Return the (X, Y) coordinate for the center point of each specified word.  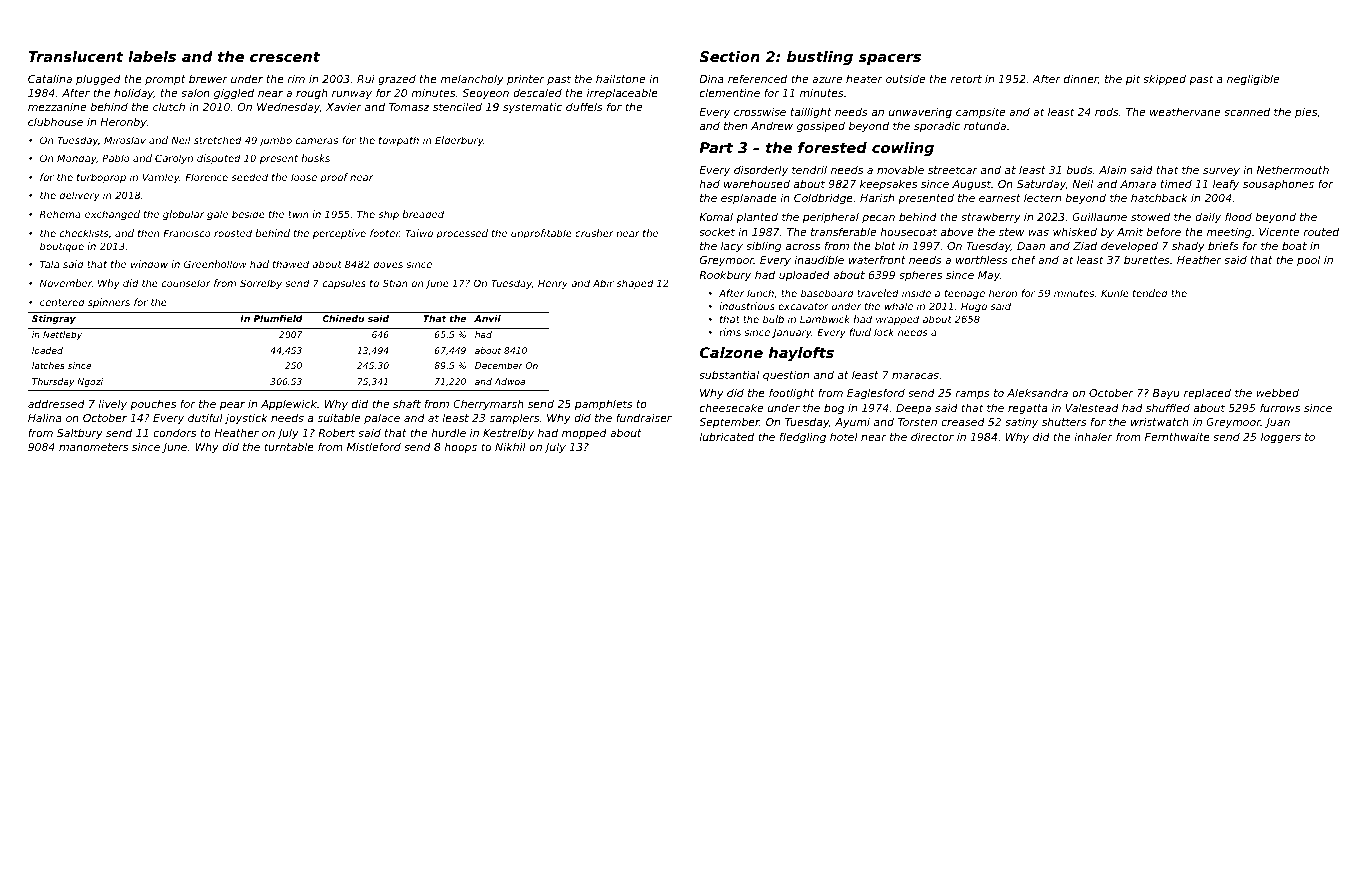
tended (1150, 293)
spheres (920, 276)
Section (729, 56)
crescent (285, 57)
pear (232, 406)
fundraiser (644, 417)
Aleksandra (1037, 392)
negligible (1253, 79)
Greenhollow (215, 264)
